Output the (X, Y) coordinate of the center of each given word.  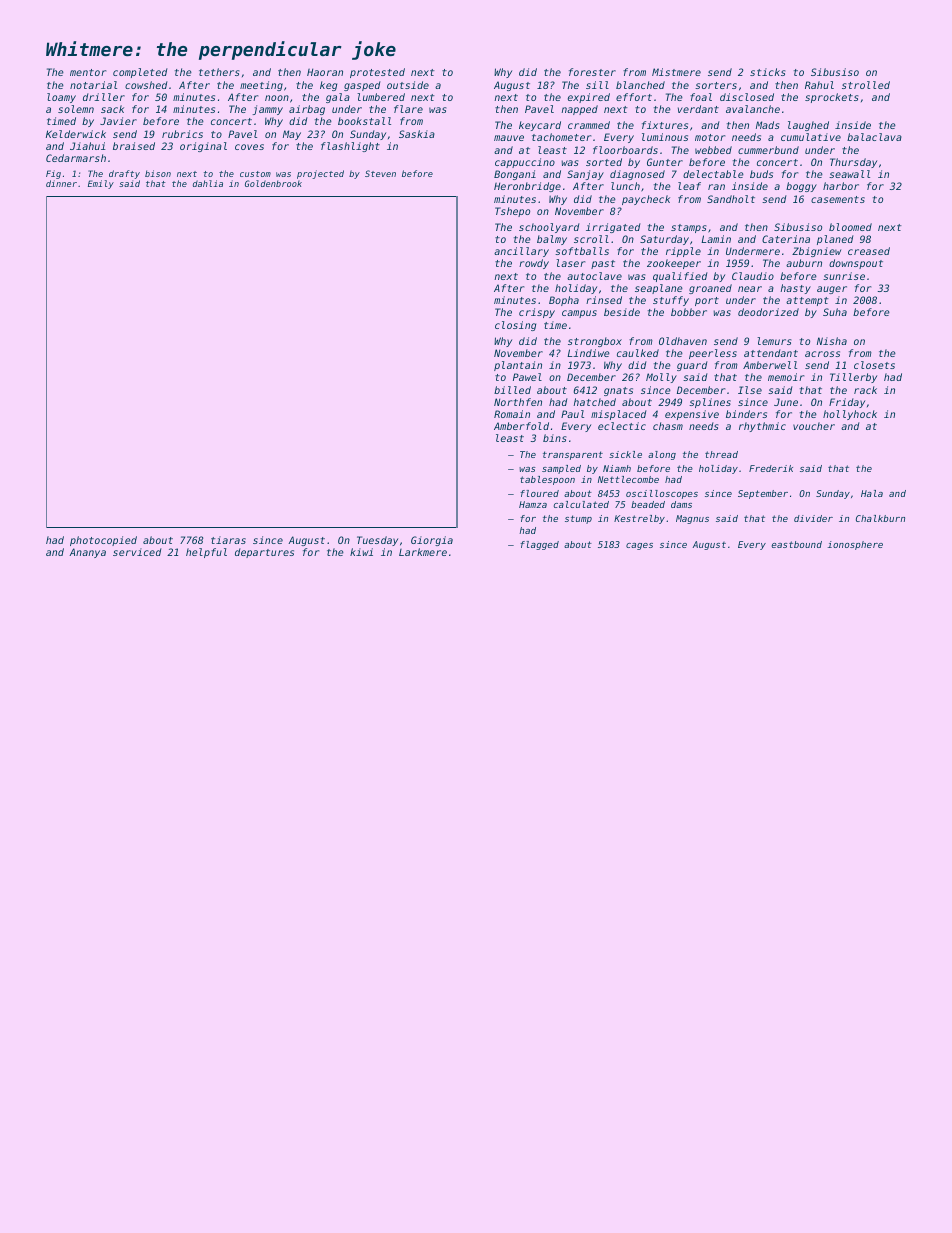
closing (515, 326)
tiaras (228, 540)
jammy (267, 110)
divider (813, 518)
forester (592, 72)
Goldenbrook (273, 183)
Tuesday (377, 541)
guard (692, 366)
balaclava (874, 137)
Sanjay (585, 175)
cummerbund (768, 150)
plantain (518, 366)
